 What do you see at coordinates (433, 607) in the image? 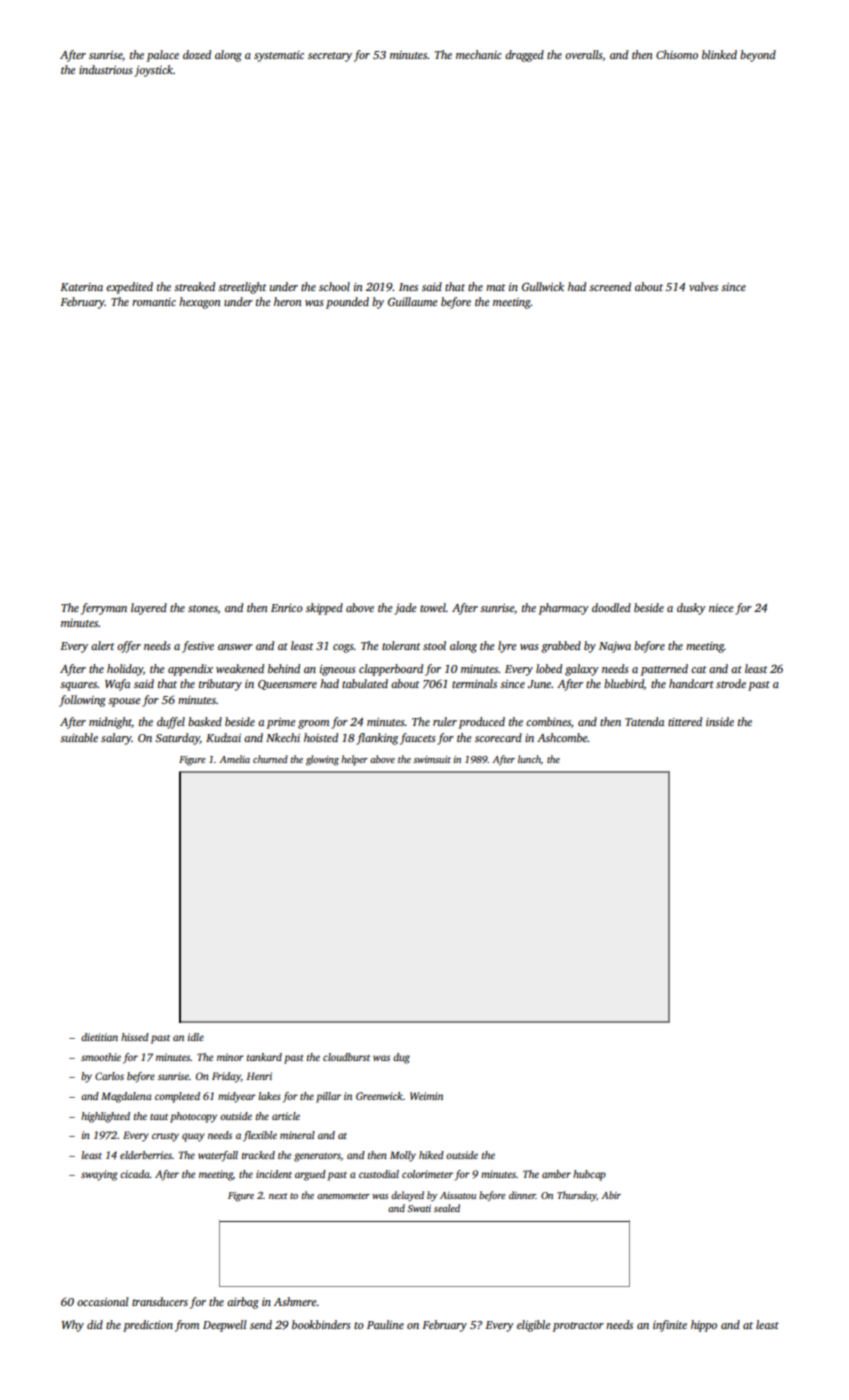
I see `towel` at bounding box center [433, 607].
